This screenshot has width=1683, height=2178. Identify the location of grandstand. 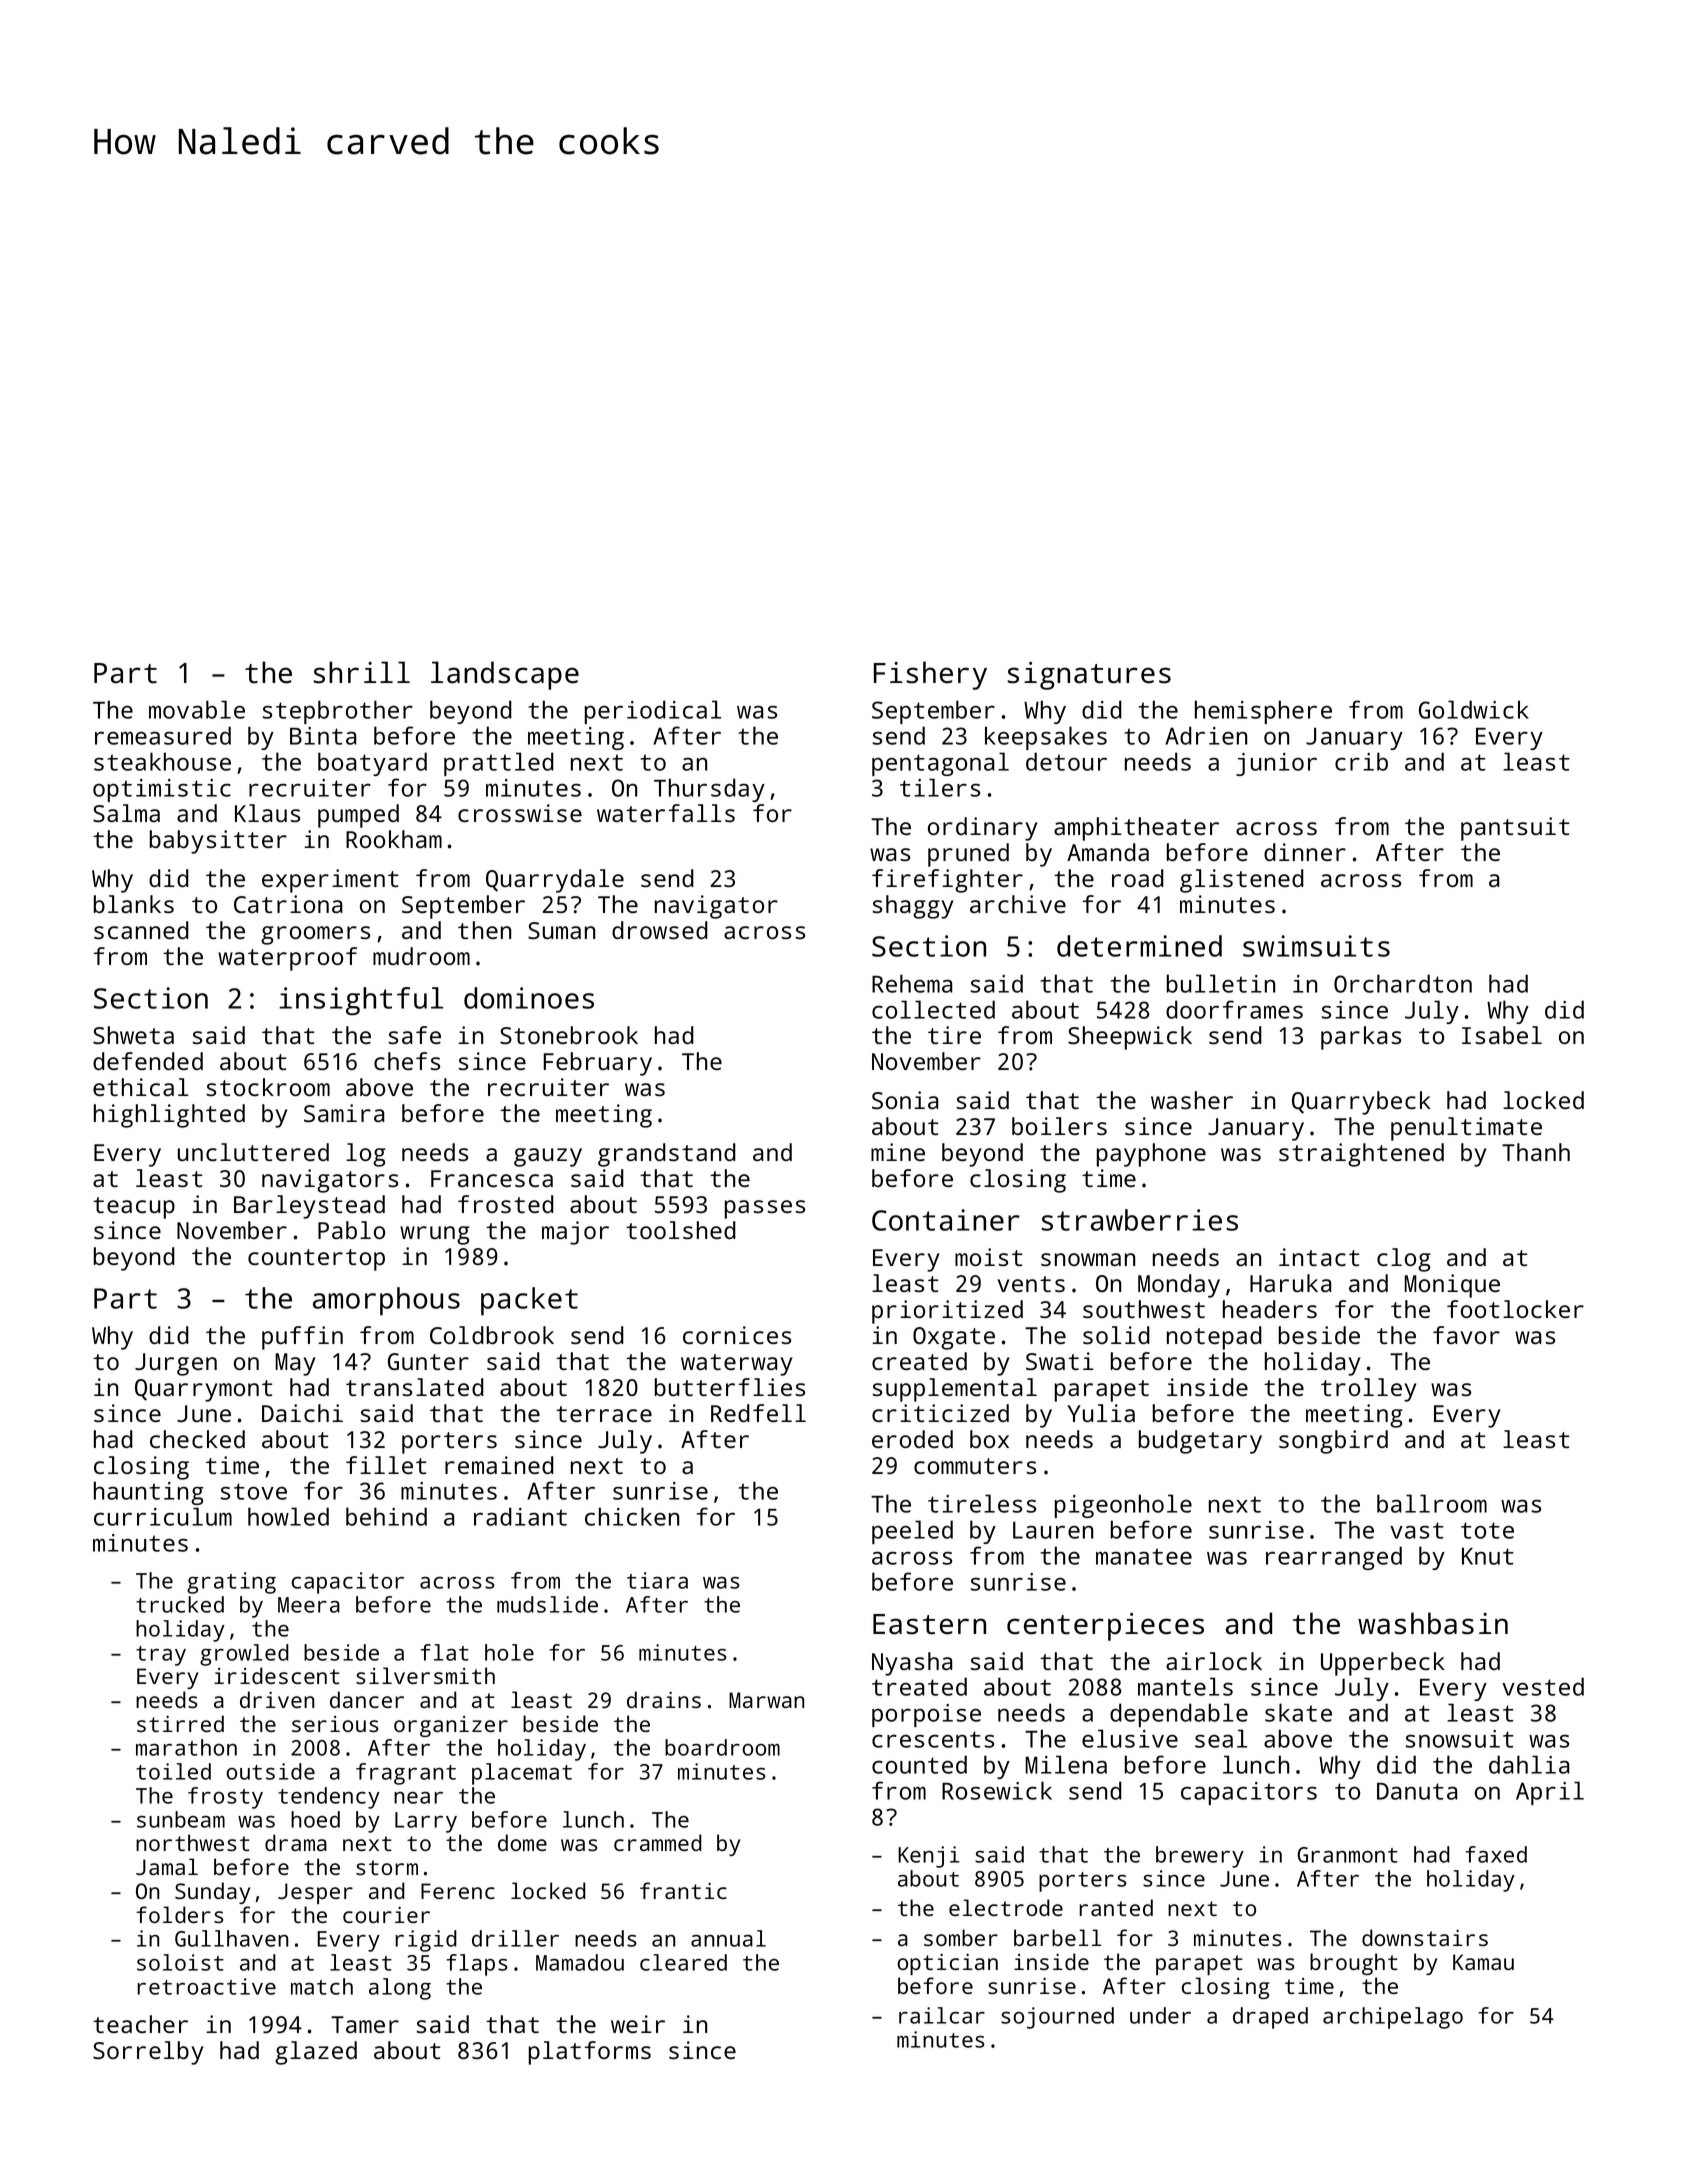
(667, 1155).
